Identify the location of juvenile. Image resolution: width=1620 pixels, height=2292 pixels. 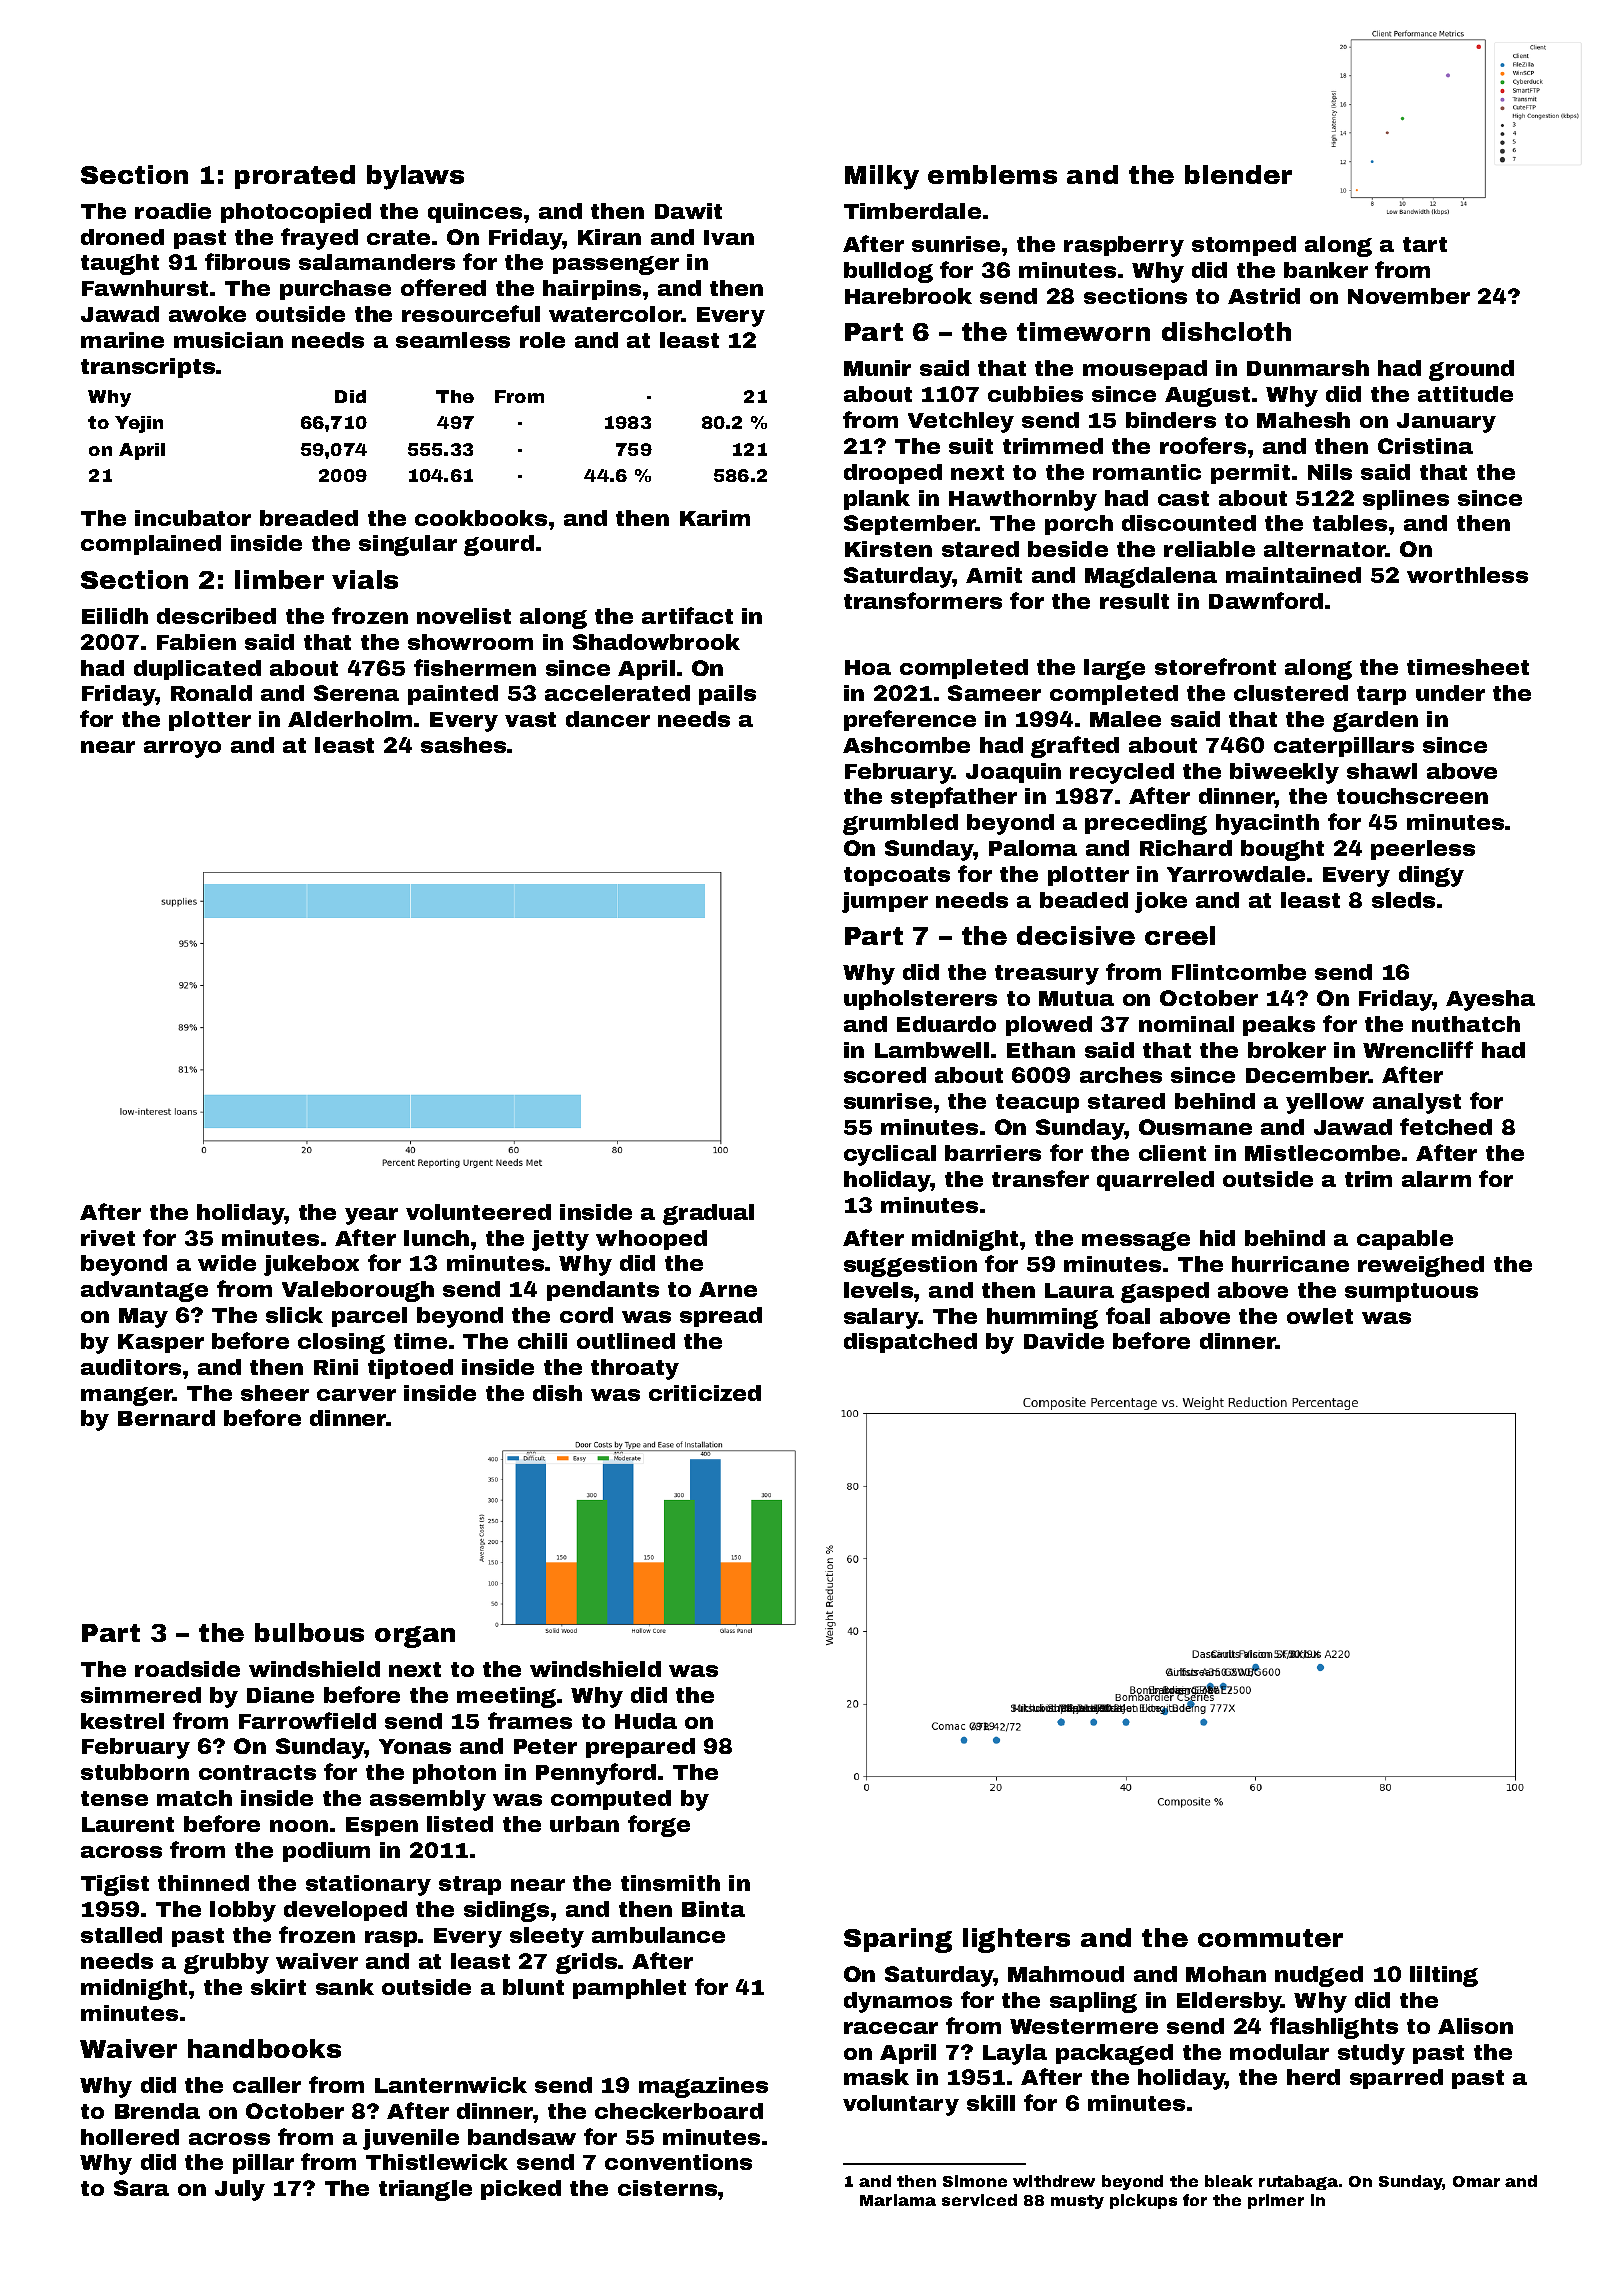
(411, 2139).
